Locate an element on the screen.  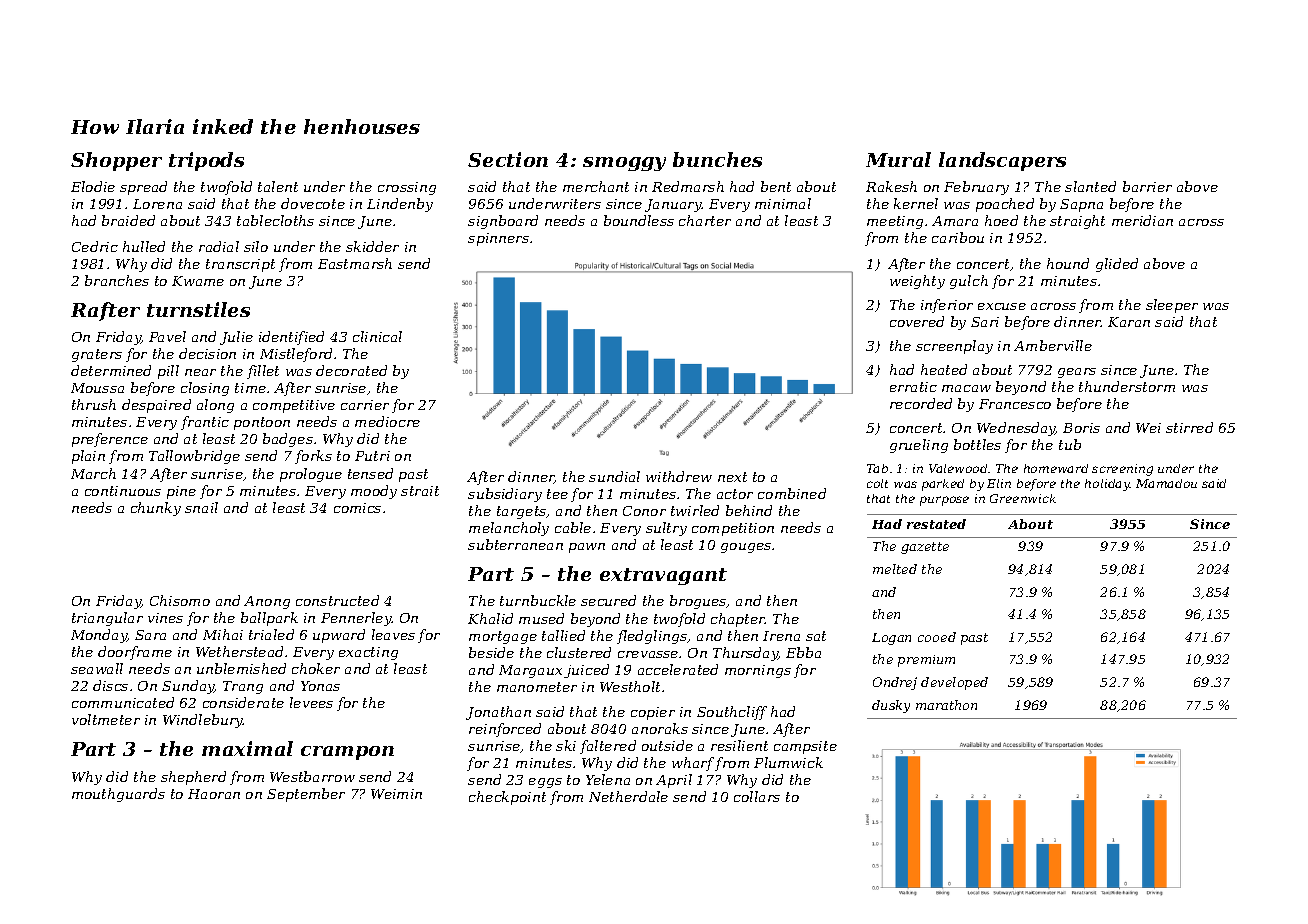
hound is located at coordinates (1068, 263).
